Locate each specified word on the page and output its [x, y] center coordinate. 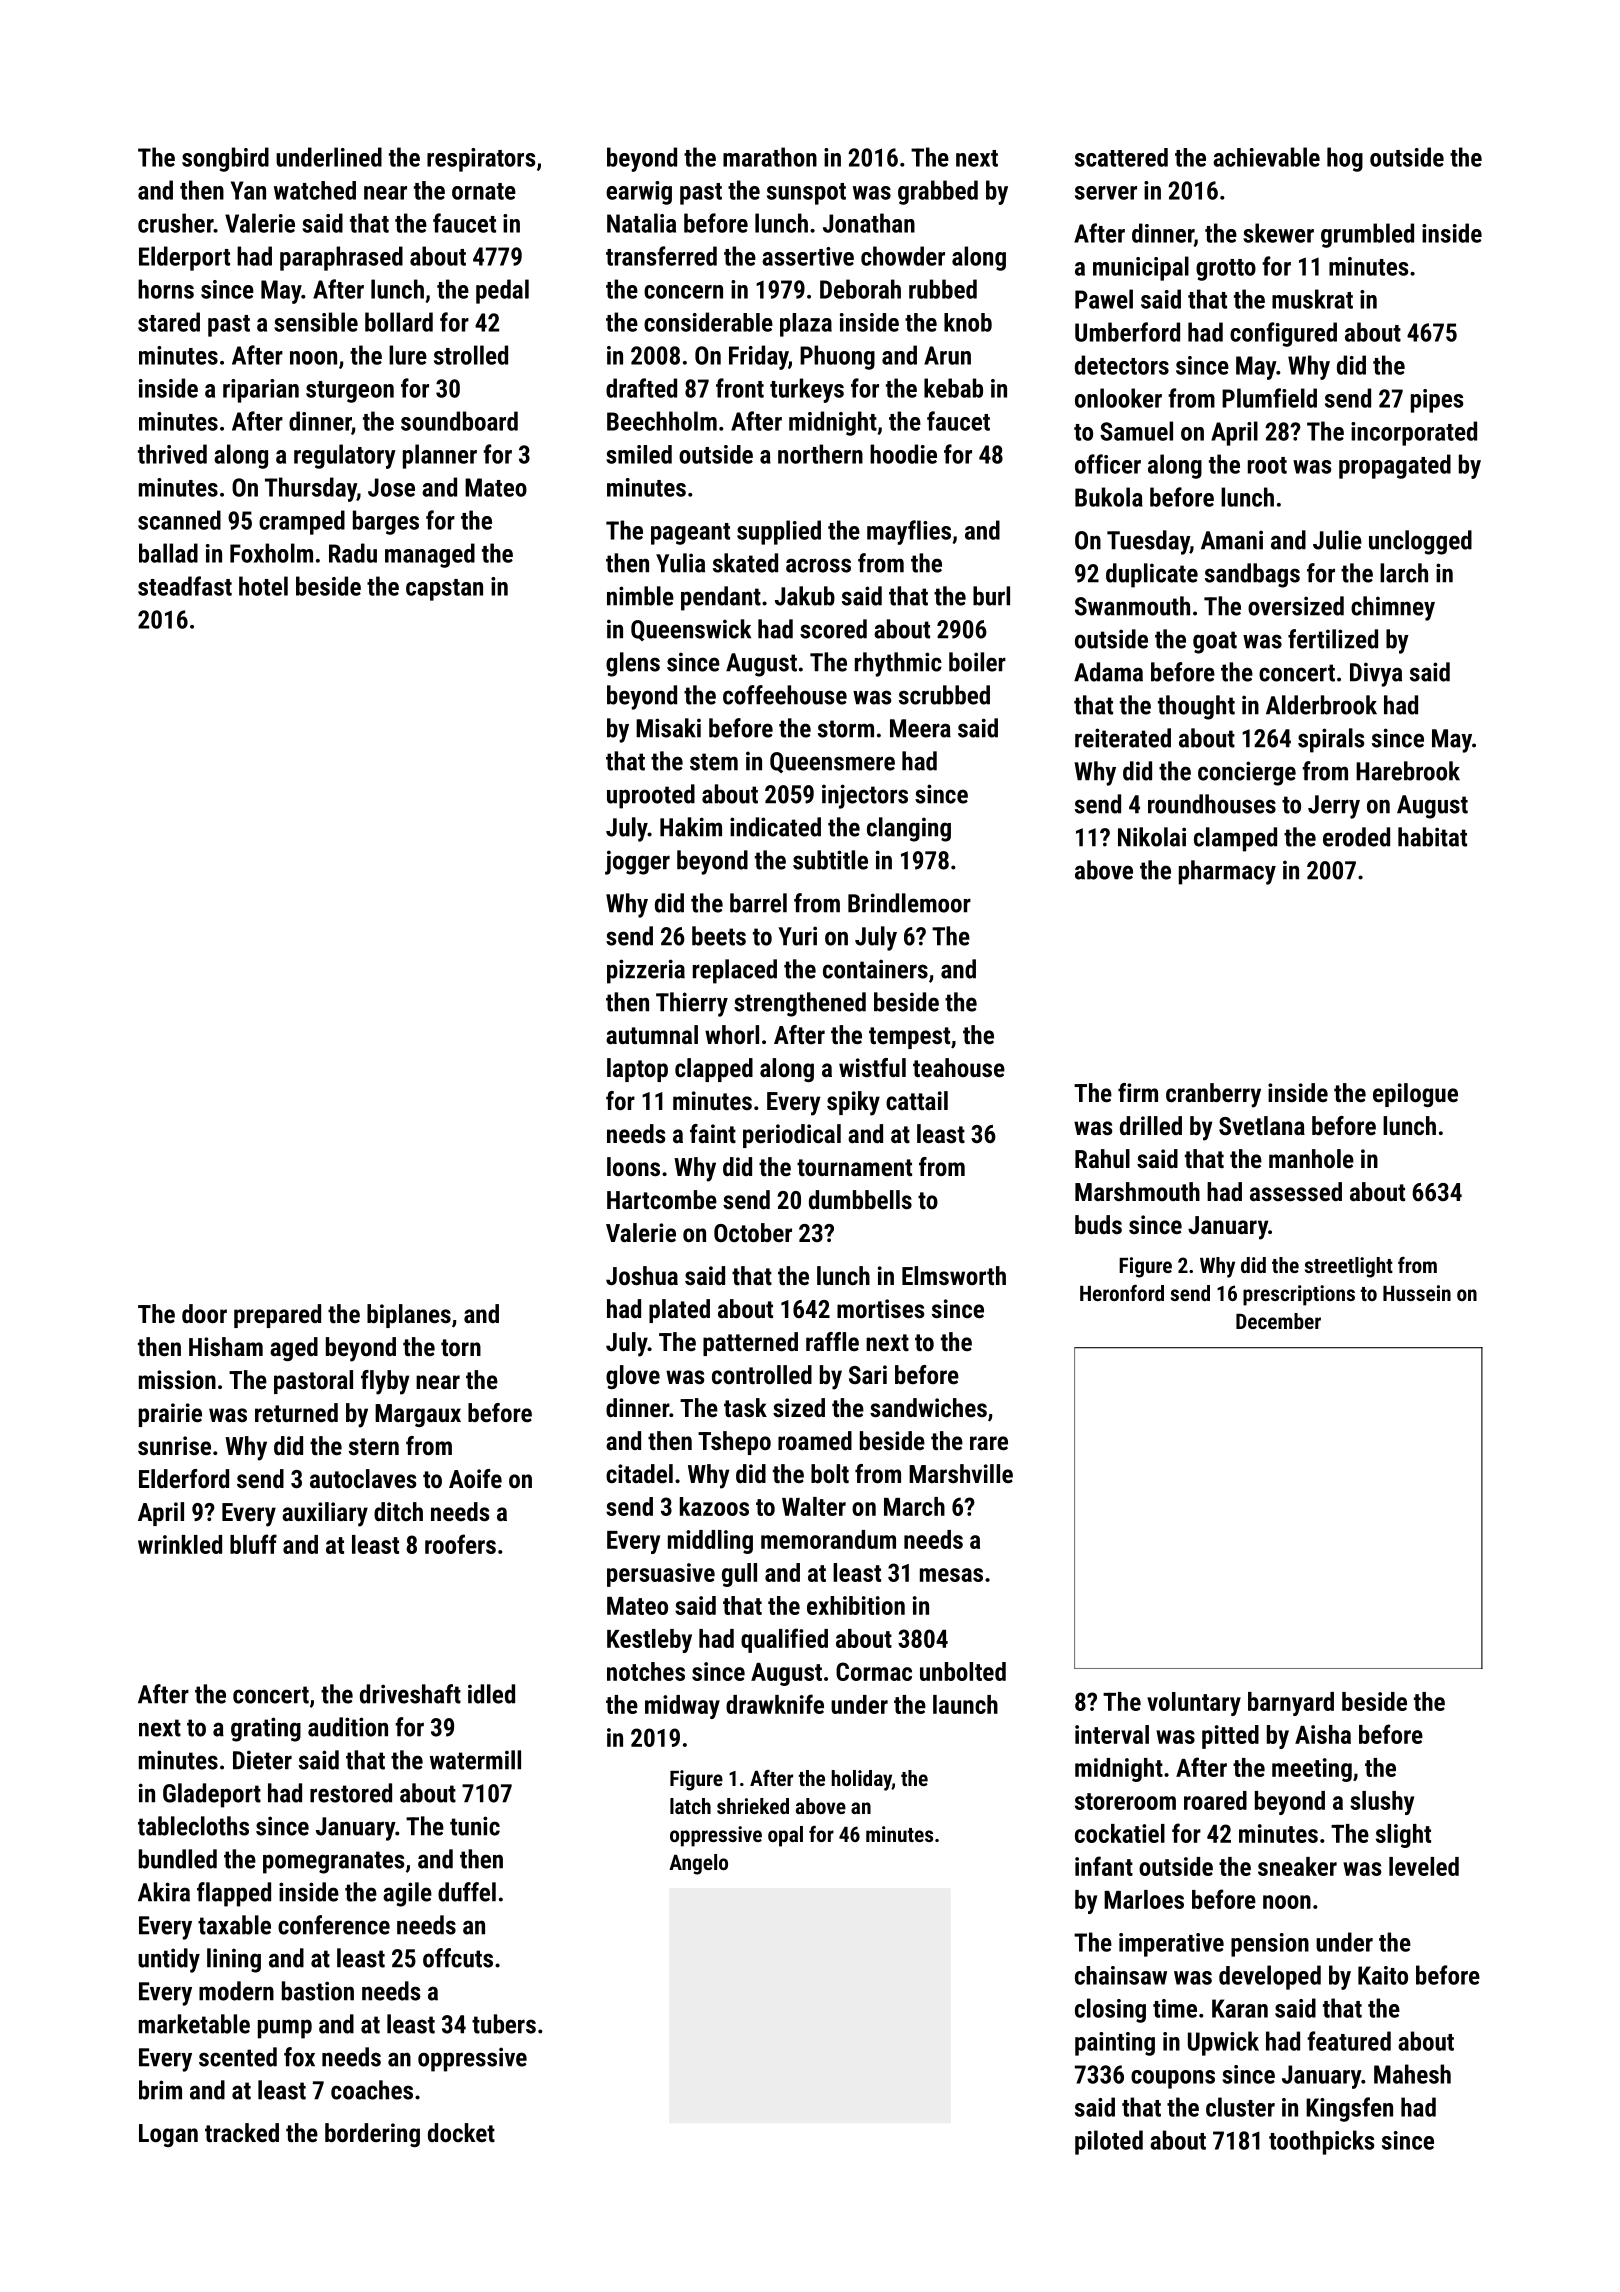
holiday [862, 1780]
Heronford [1122, 1293]
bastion [318, 1991]
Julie [1337, 540]
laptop [637, 1070]
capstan [444, 590]
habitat [1432, 837]
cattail [917, 1100]
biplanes [409, 1316]
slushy [1382, 1803]
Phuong [837, 357]
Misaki [668, 728]
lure [408, 355]
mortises [880, 1308]
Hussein [1417, 1293]
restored [351, 1793]
